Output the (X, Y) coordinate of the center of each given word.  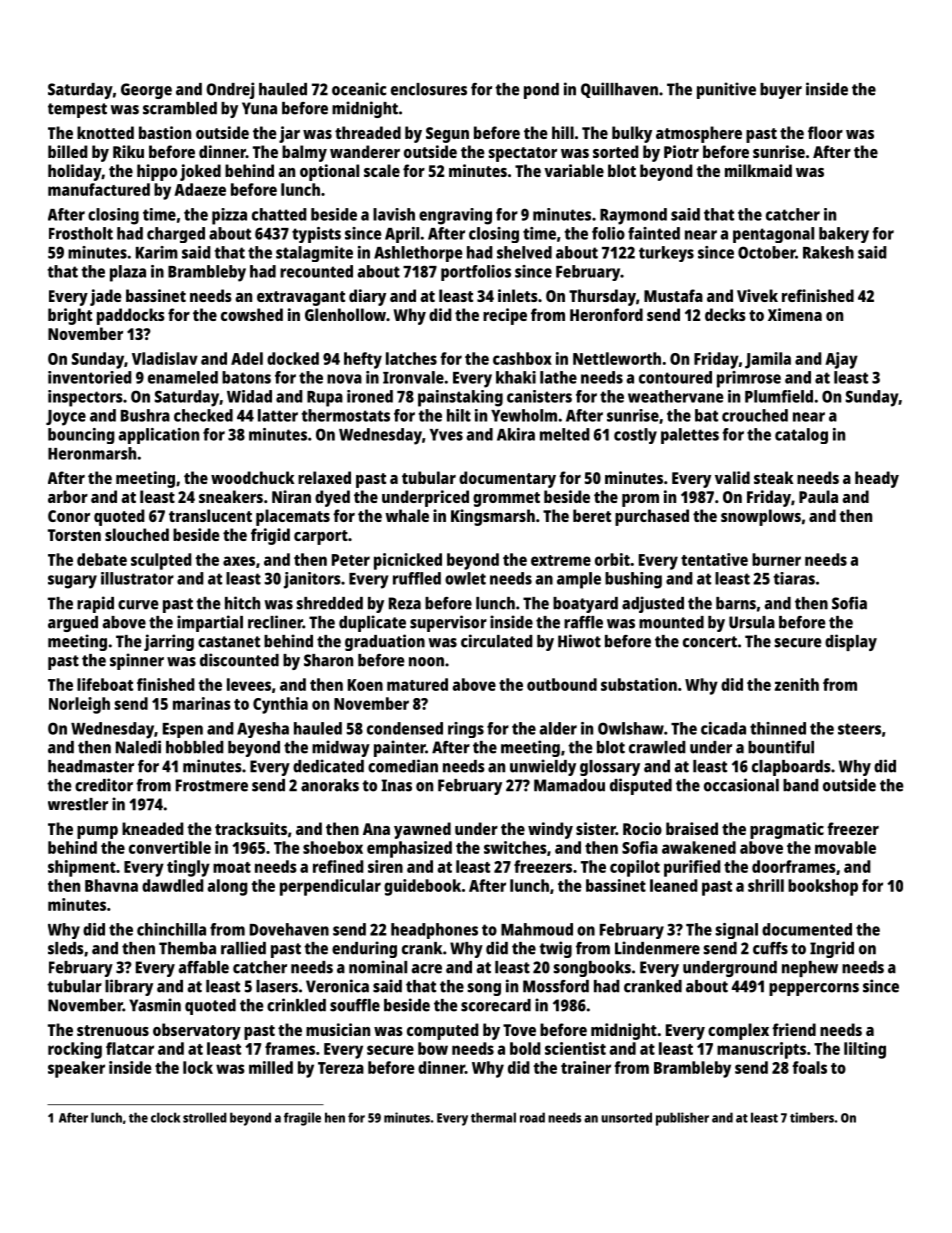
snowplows (761, 517)
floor (825, 132)
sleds (66, 948)
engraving (455, 216)
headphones (434, 931)
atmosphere (699, 134)
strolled (205, 1117)
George (146, 91)
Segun (447, 135)
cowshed (252, 314)
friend (794, 1029)
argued (73, 624)
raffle (583, 622)
